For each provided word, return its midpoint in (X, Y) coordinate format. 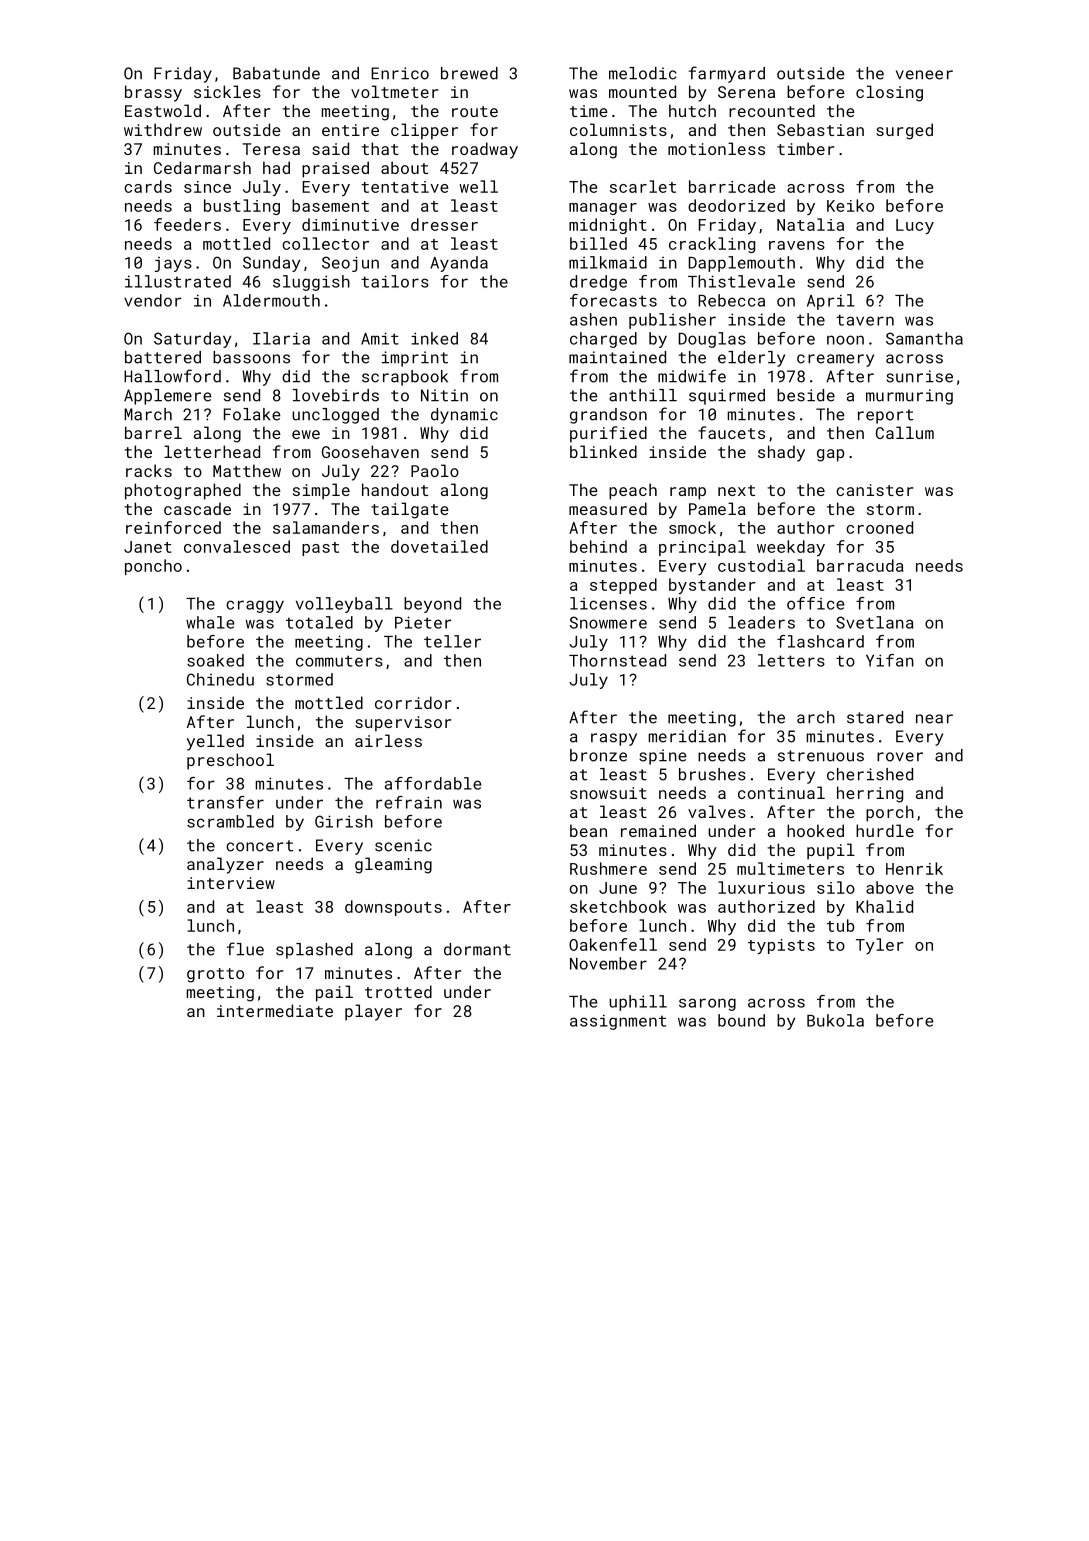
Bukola (835, 1020)
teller (452, 641)
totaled (319, 622)
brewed (469, 73)
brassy (153, 93)
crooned (879, 527)
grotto (215, 975)
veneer (924, 75)
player (373, 1012)
